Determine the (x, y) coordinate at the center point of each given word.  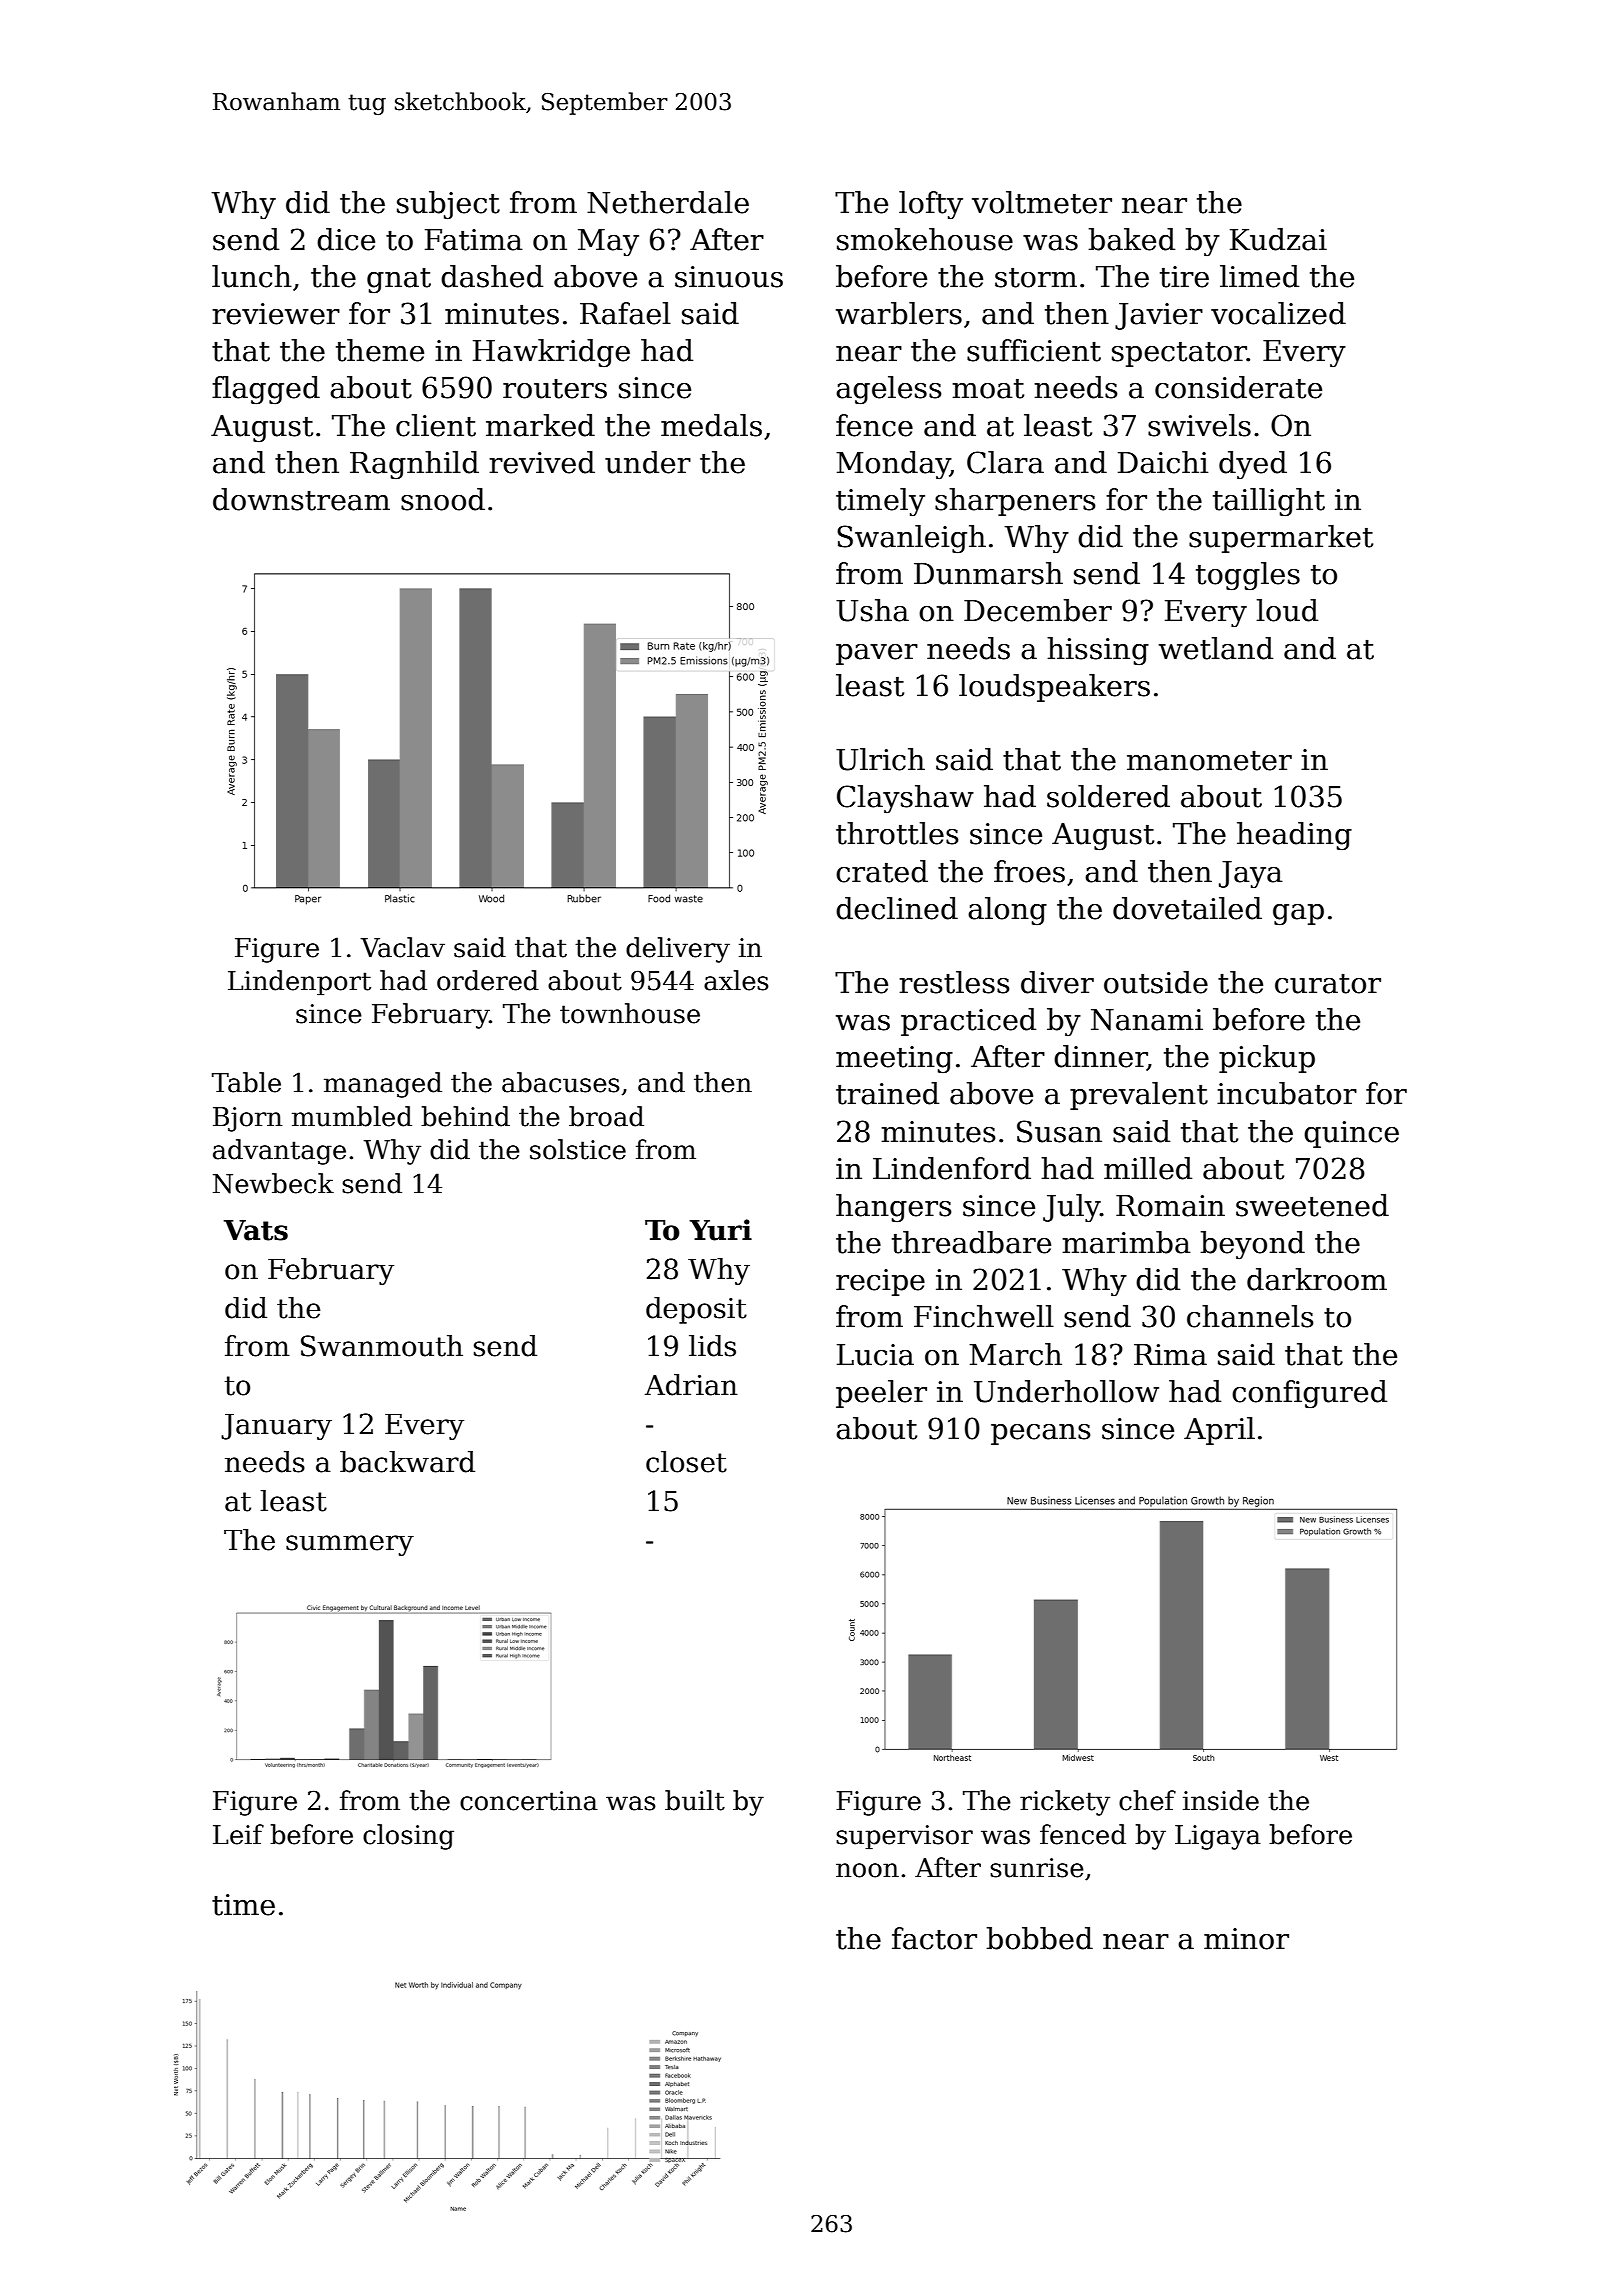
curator (1328, 984)
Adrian (691, 1385)
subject (448, 205)
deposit (696, 1310)
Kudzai (1278, 239)
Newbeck (273, 1183)
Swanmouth (382, 1346)
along (1007, 911)
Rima (1170, 1355)
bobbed (1039, 1938)
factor (934, 1938)
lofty (931, 205)
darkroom (1317, 1279)
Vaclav (402, 947)
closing (408, 1837)
